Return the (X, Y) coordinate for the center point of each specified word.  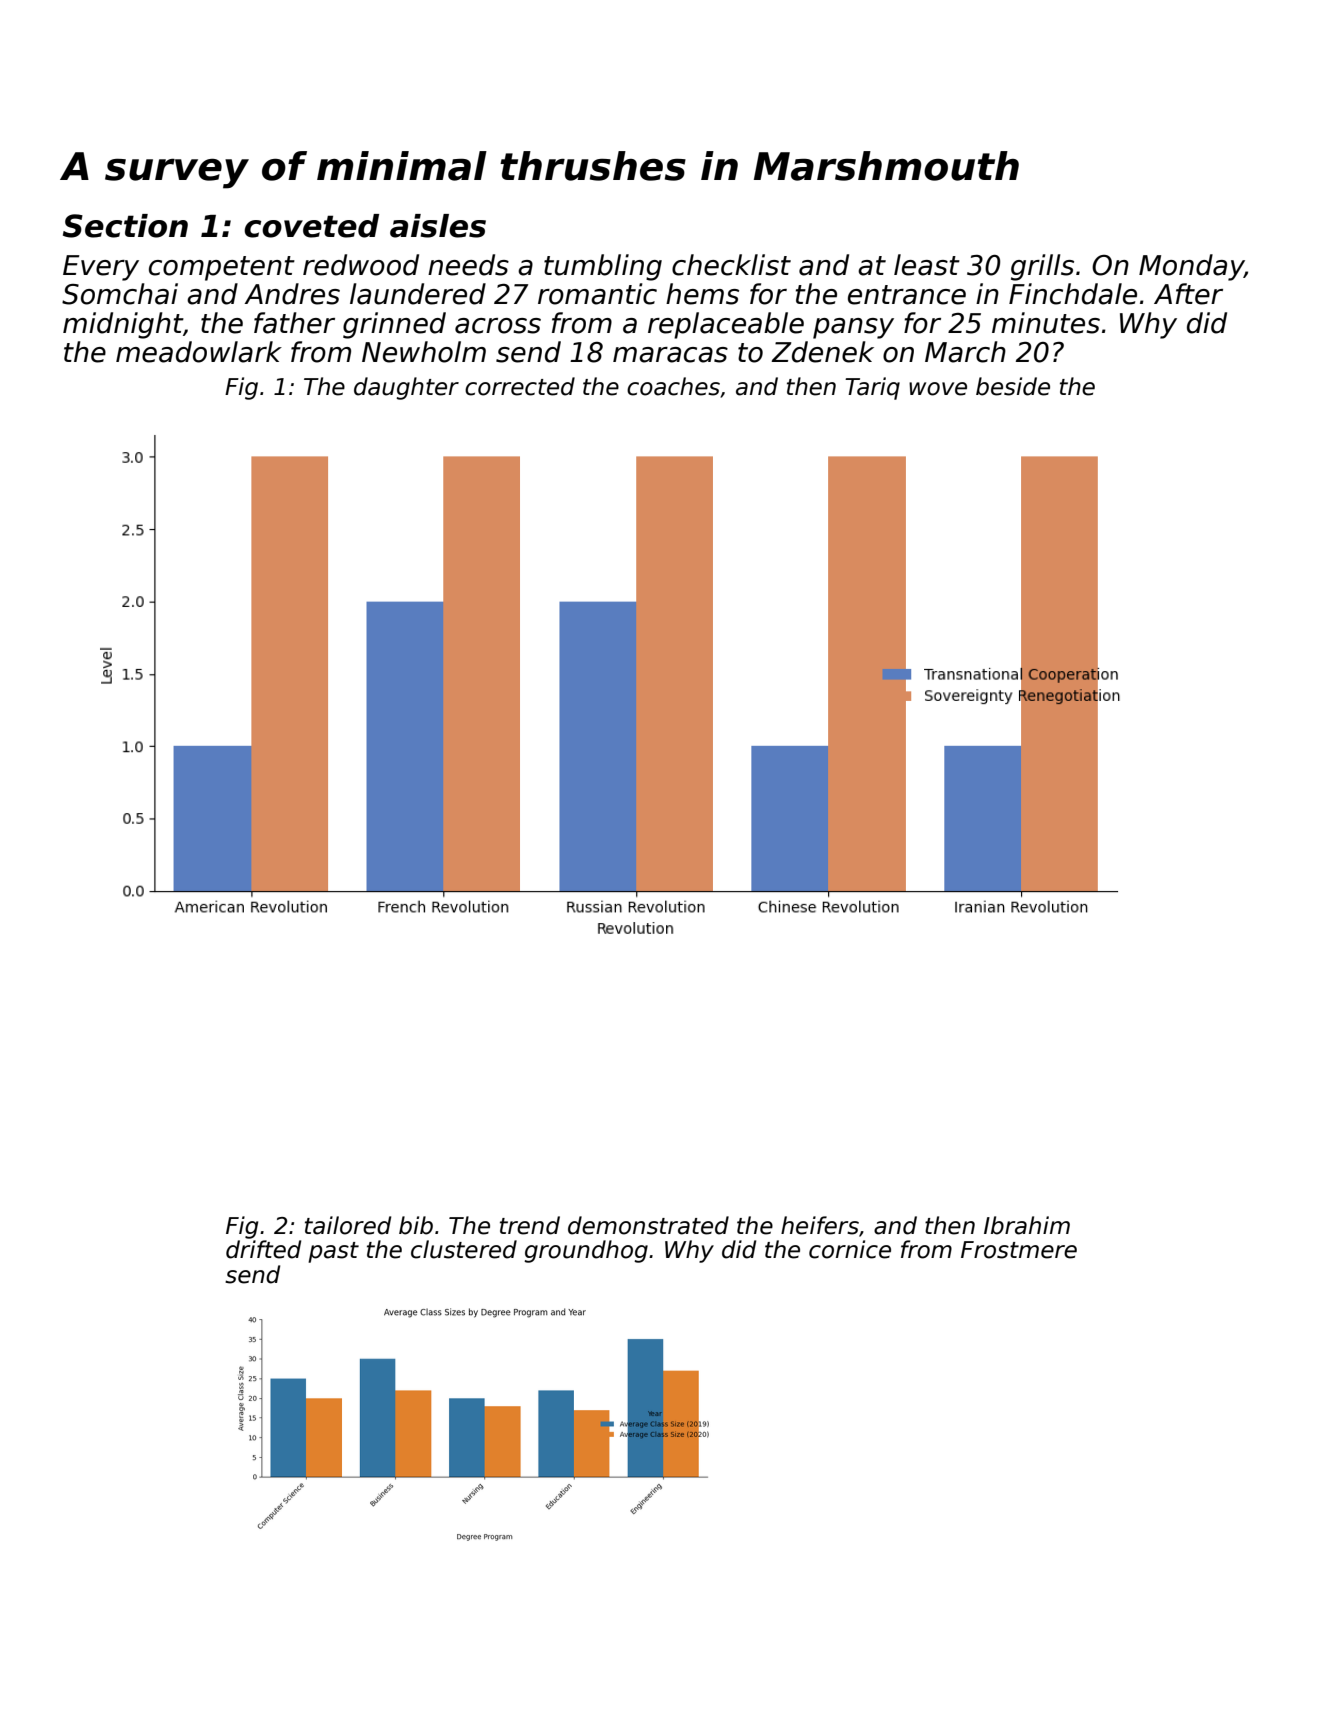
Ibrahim (1027, 1225)
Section (125, 226)
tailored (348, 1225)
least (927, 265)
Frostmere (1019, 1250)
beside (1013, 386)
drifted (263, 1249)
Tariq (872, 388)
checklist (731, 265)
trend (530, 1225)
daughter (406, 388)
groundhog (586, 1251)
